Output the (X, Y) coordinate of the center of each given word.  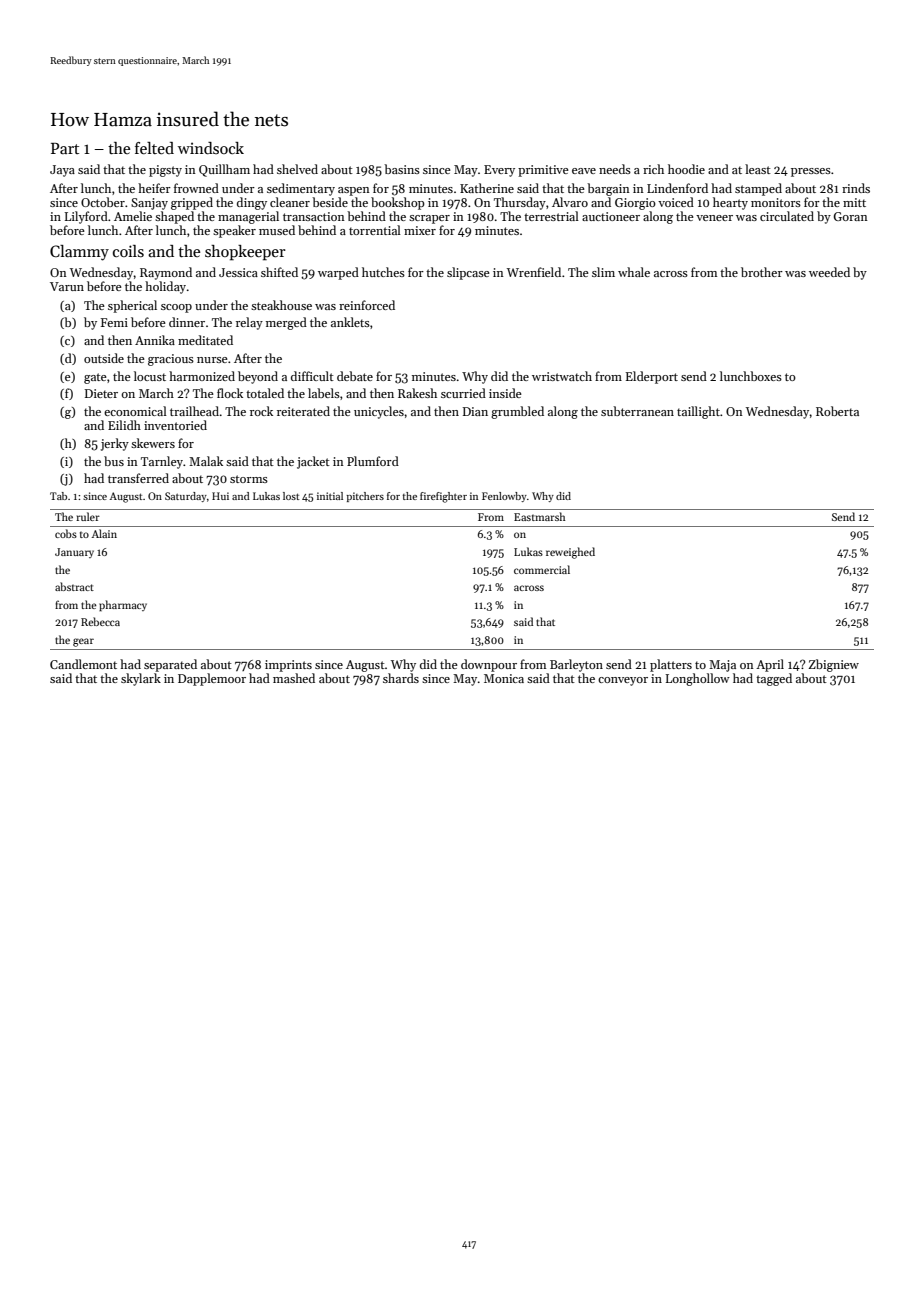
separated (170, 665)
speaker (234, 231)
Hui (220, 496)
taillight (698, 412)
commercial (542, 569)
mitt (854, 202)
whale (634, 272)
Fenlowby (504, 497)
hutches (383, 272)
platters (671, 665)
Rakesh (417, 393)
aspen (354, 191)
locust (150, 376)
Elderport (652, 377)
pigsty (165, 171)
